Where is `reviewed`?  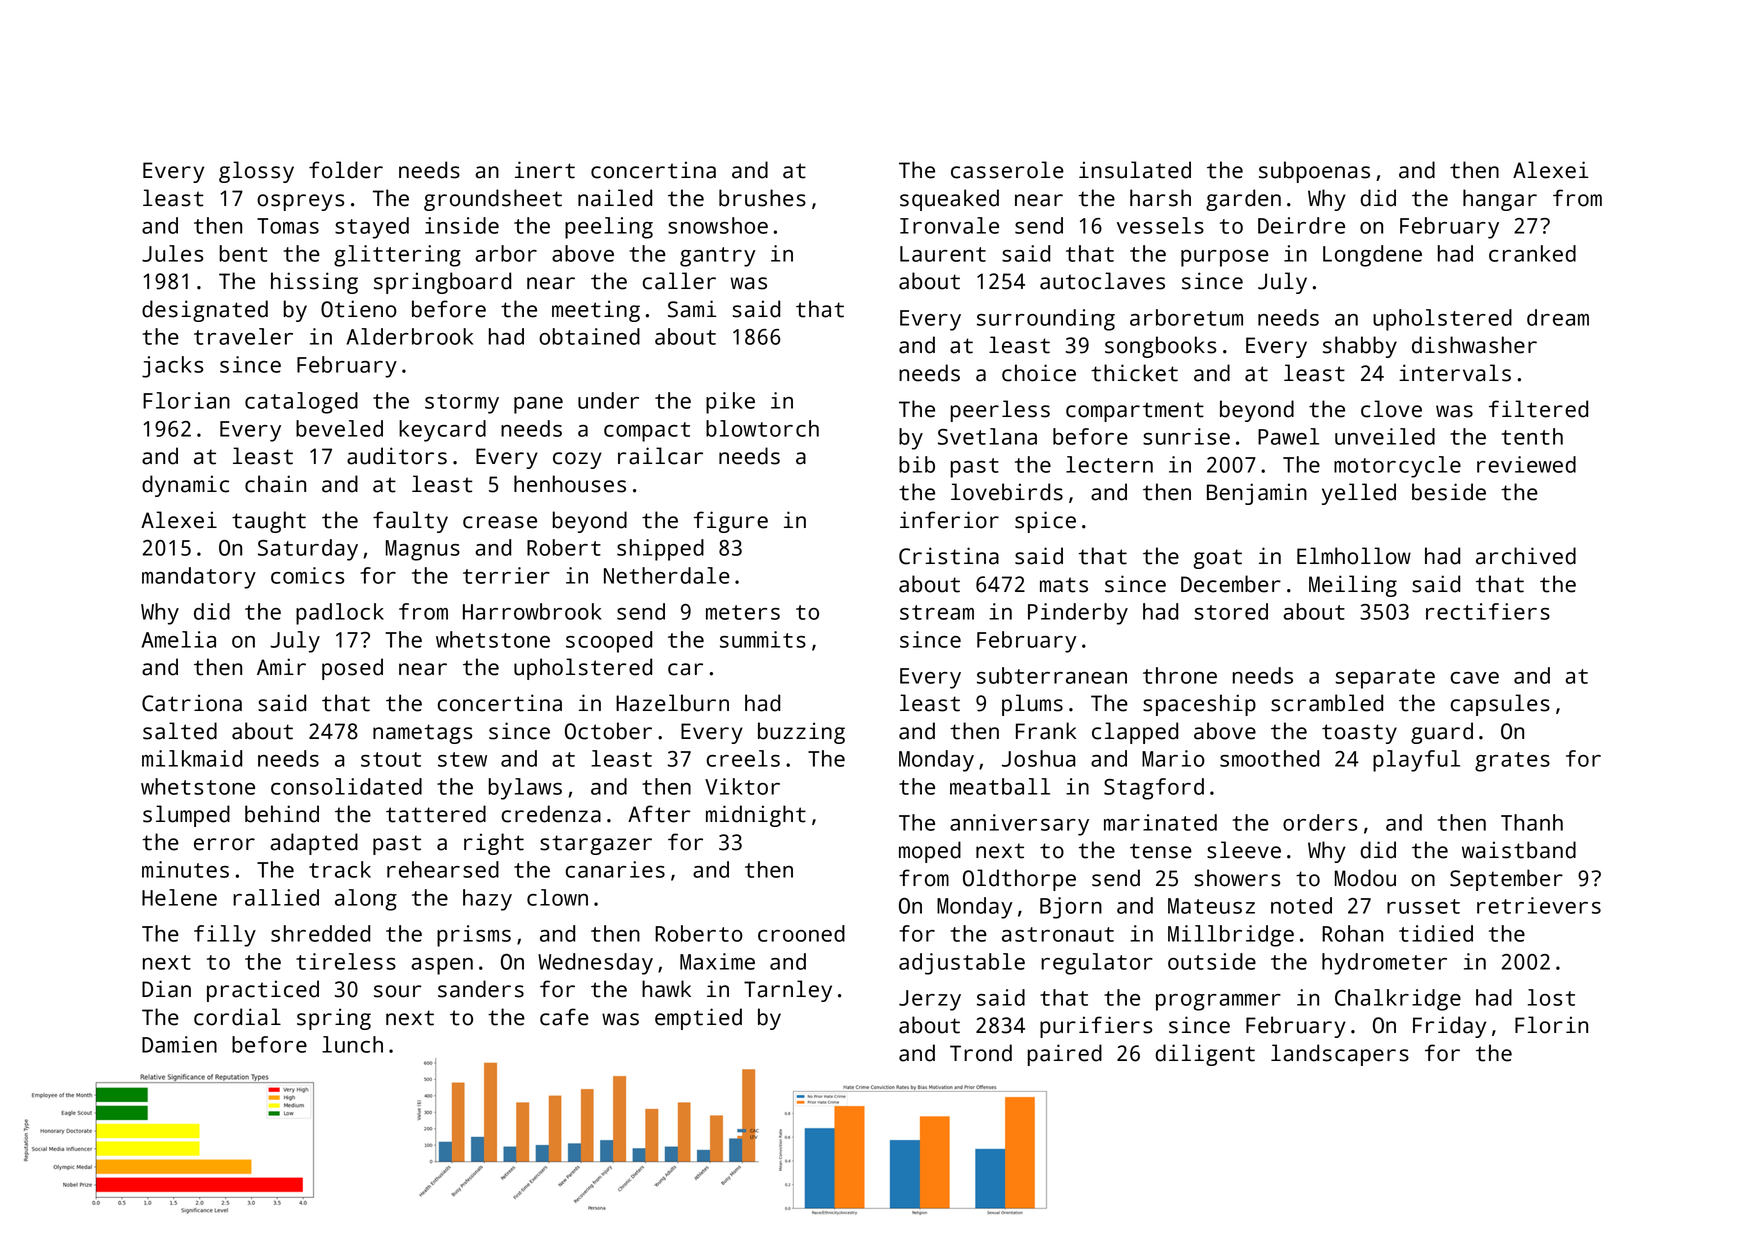 reviewed is located at coordinates (1526, 464).
